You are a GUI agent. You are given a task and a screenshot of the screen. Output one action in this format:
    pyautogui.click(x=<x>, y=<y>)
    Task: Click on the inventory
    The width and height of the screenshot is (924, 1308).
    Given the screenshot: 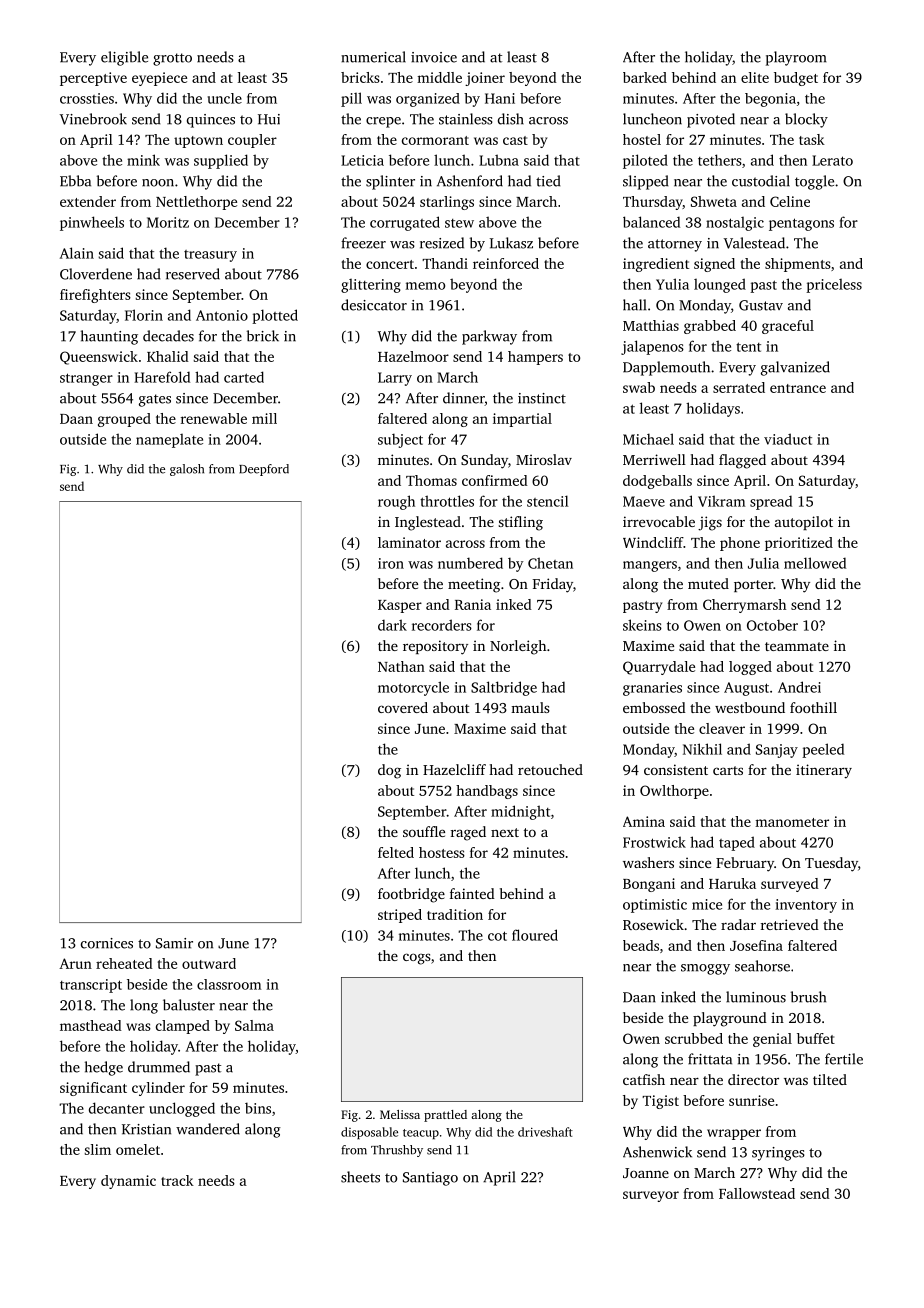 What is the action you would take?
    pyautogui.click(x=806, y=906)
